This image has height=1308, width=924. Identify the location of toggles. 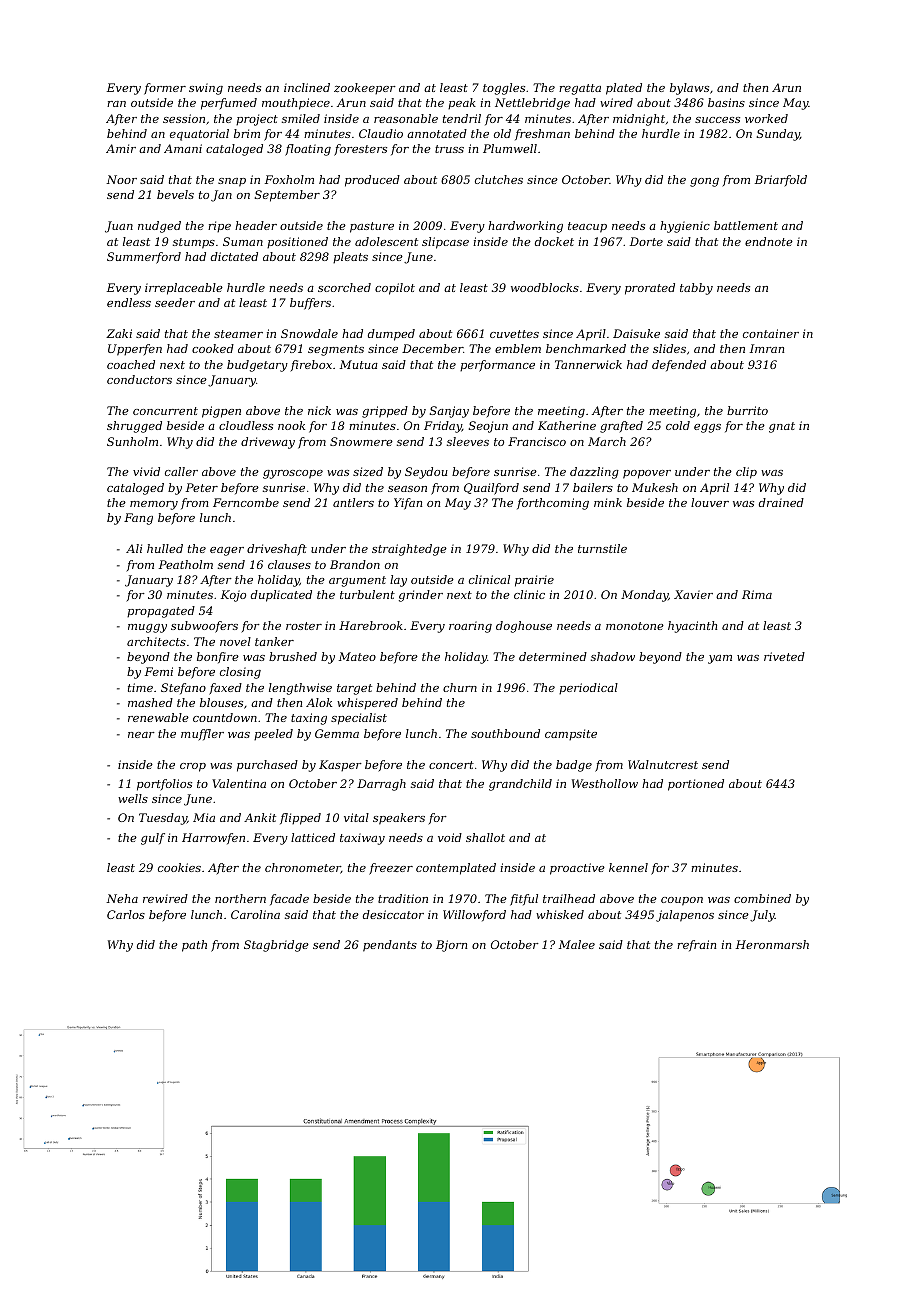
(504, 89).
